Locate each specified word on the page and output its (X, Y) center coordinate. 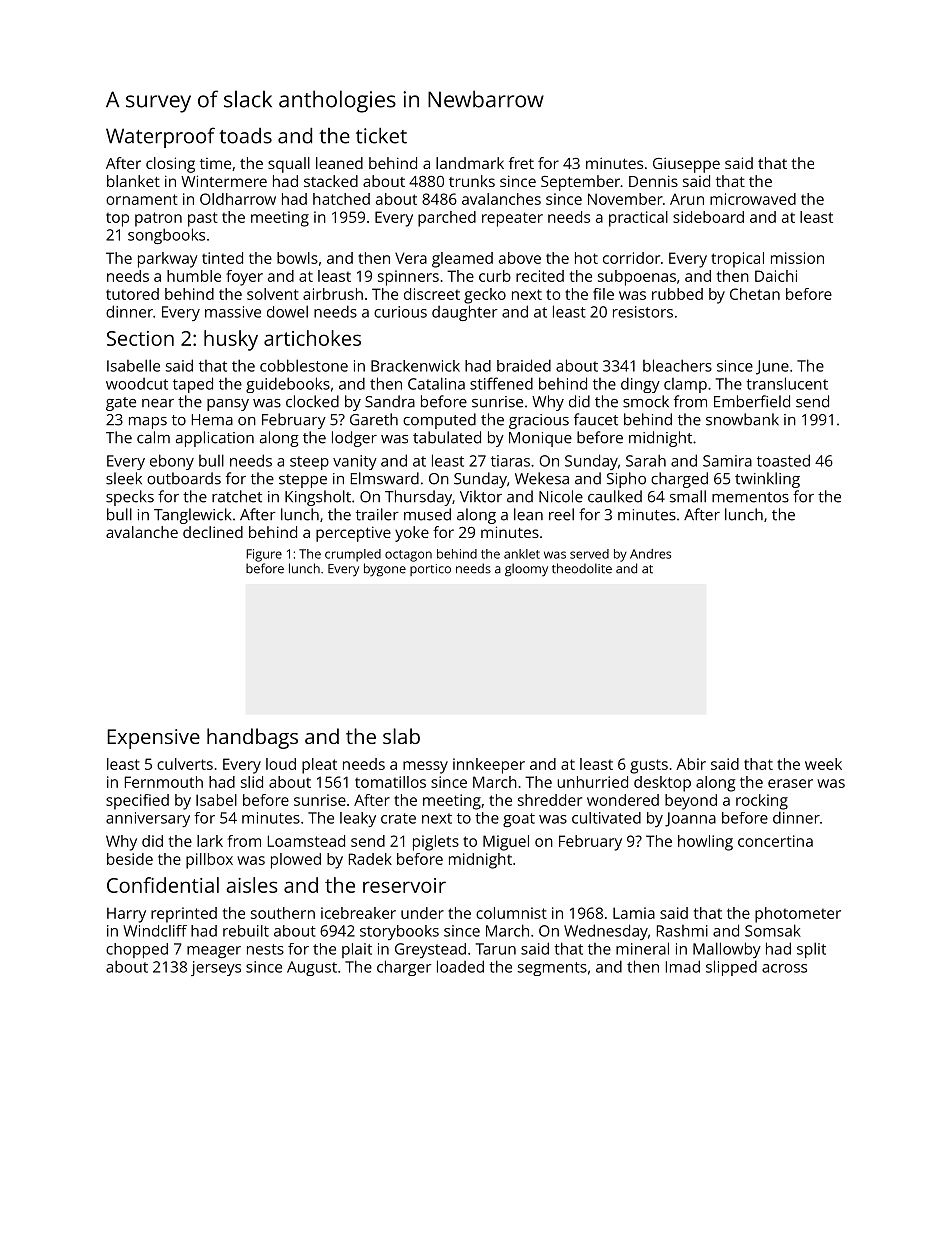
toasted (783, 460)
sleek (124, 478)
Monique (540, 439)
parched (447, 219)
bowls (297, 258)
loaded (460, 966)
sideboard (708, 217)
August (312, 968)
